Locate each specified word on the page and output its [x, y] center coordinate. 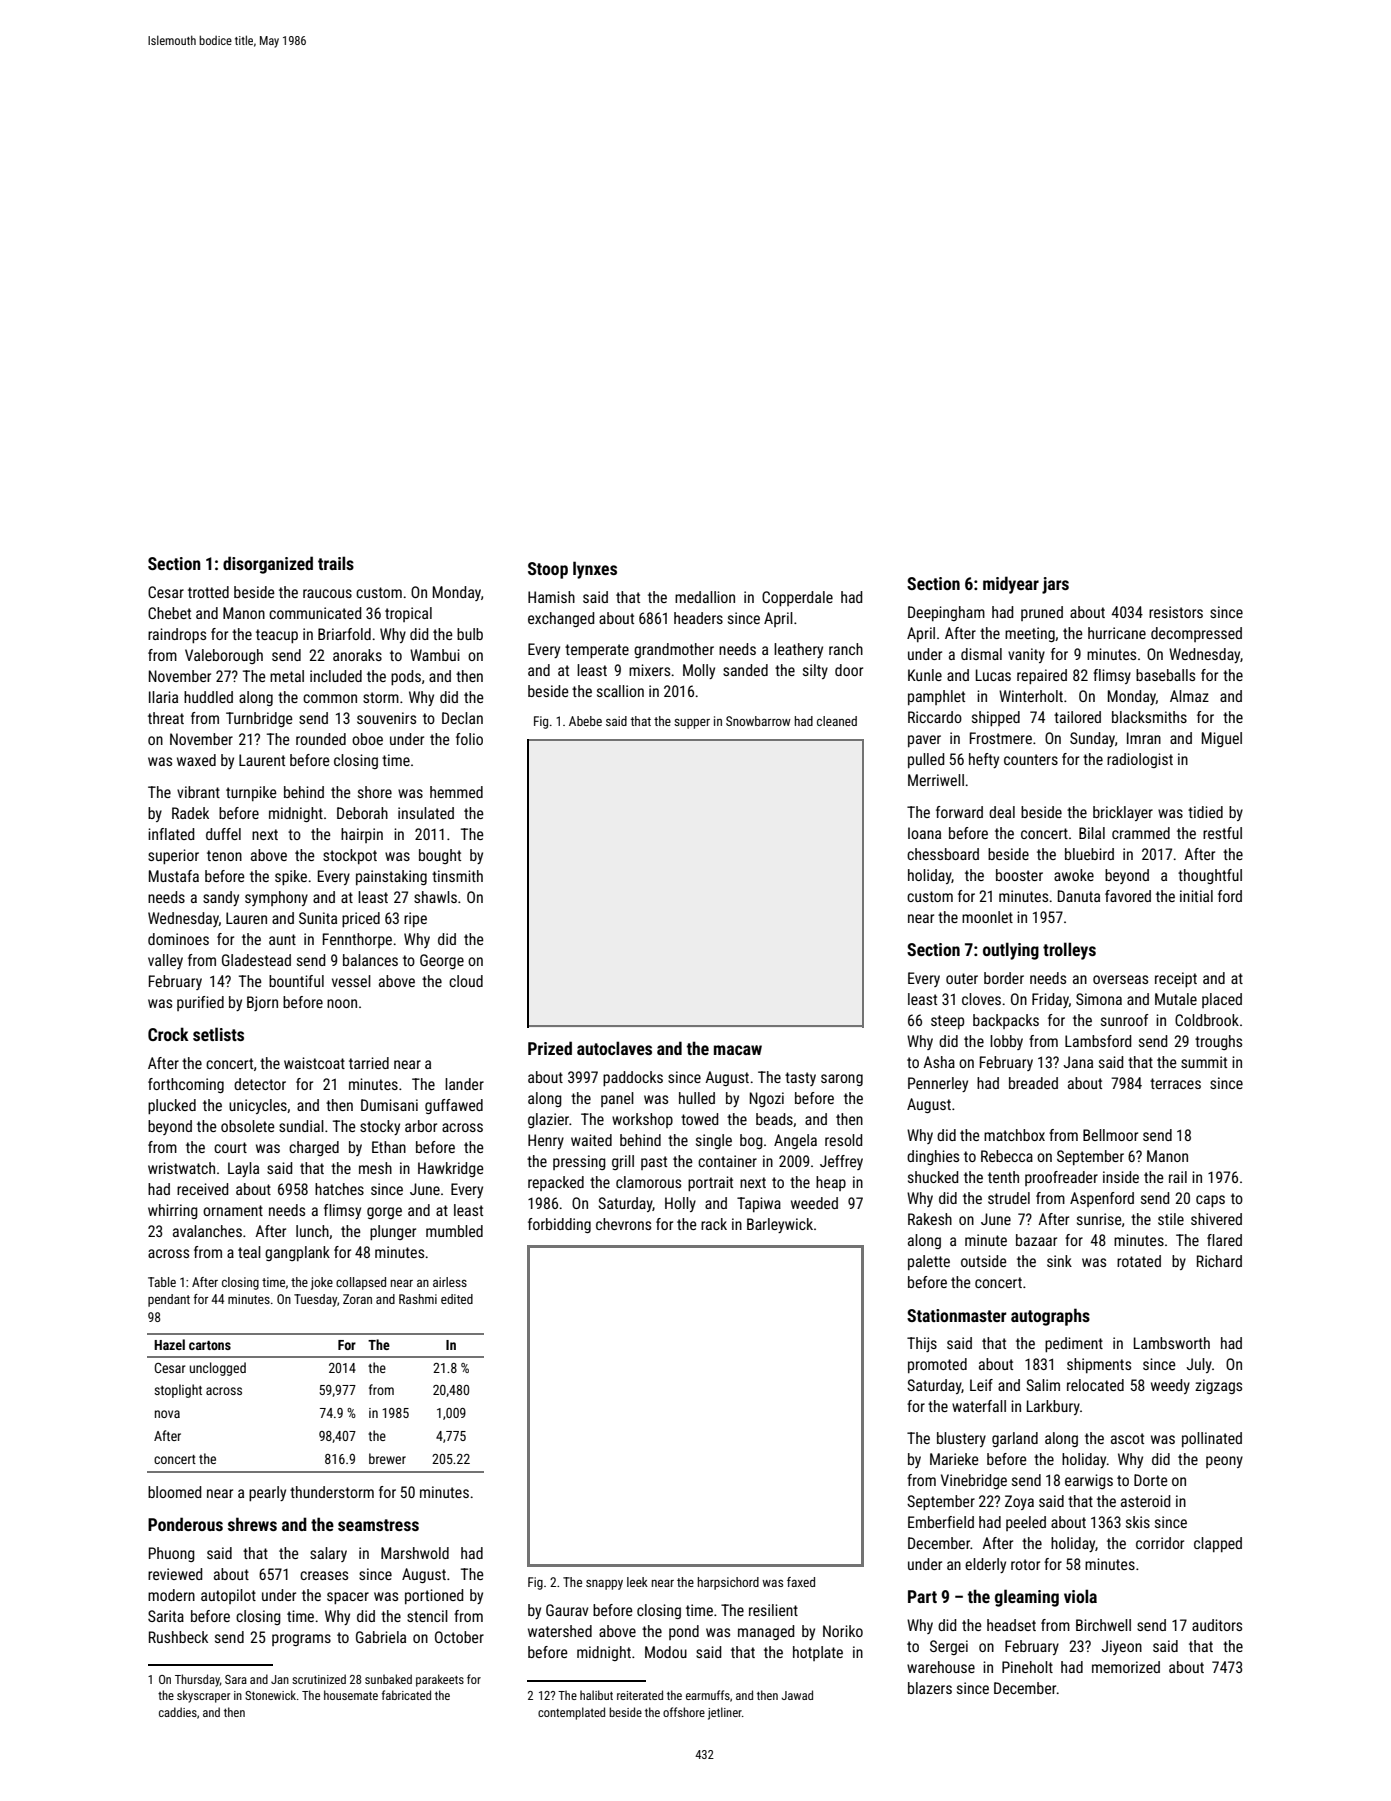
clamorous [648, 1182]
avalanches [207, 1231]
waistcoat [314, 1063]
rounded [321, 739]
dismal [981, 654]
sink [1059, 1261]
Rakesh [930, 1219]
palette [929, 1262]
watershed [560, 1631]
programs [301, 1640]
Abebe [585, 721]
